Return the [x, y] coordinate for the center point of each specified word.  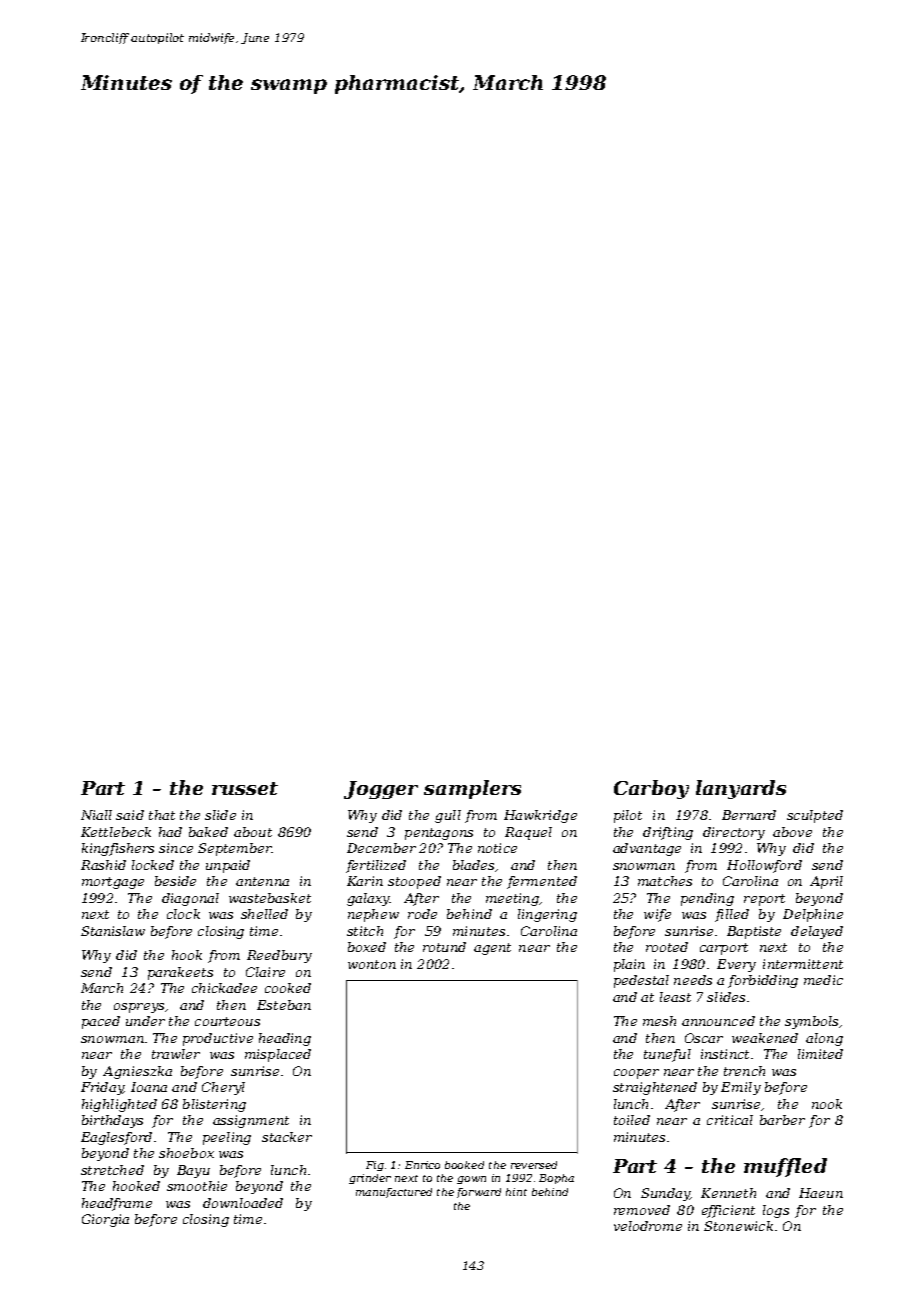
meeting [512, 899]
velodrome [648, 1226]
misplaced [278, 1055]
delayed [817, 932]
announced [718, 1021]
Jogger [381, 790]
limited [820, 1054]
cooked [288, 988]
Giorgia [105, 1220]
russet [245, 788]
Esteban [284, 1005]
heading [285, 1039]
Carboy [651, 789]
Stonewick [738, 1226]
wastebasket [270, 898]
